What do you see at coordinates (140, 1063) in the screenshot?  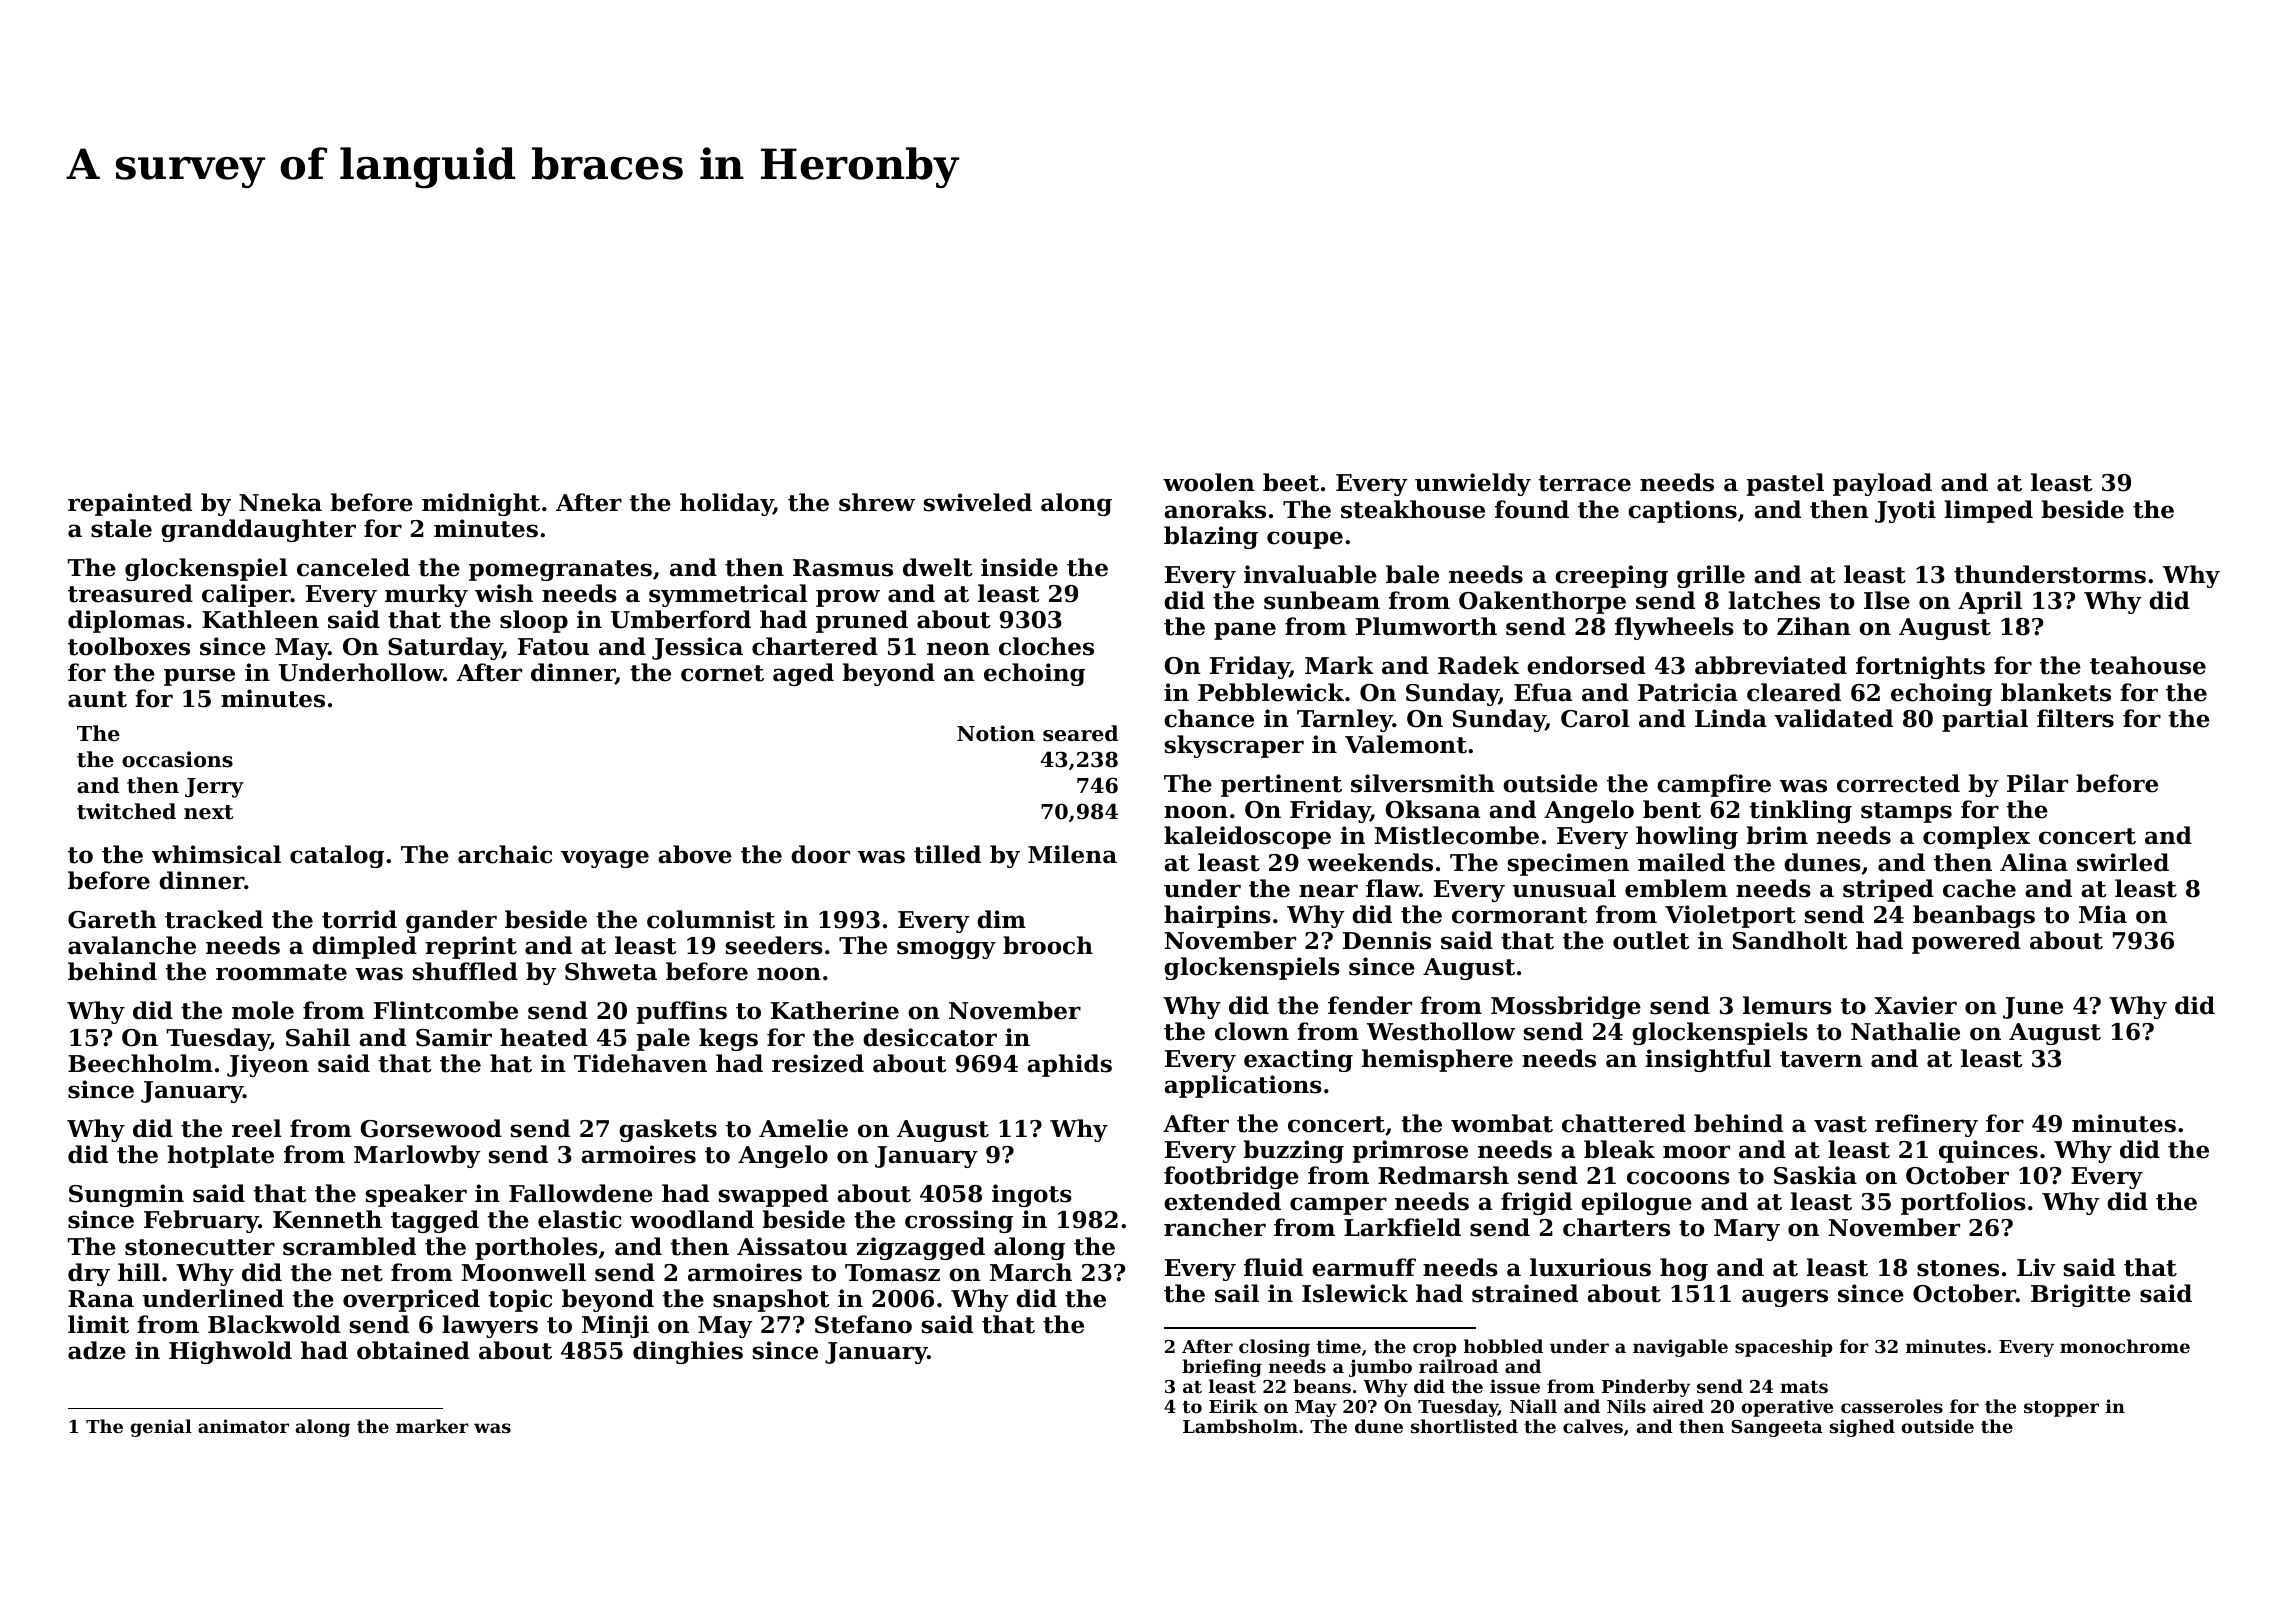 I see `Beechholm` at bounding box center [140, 1063].
